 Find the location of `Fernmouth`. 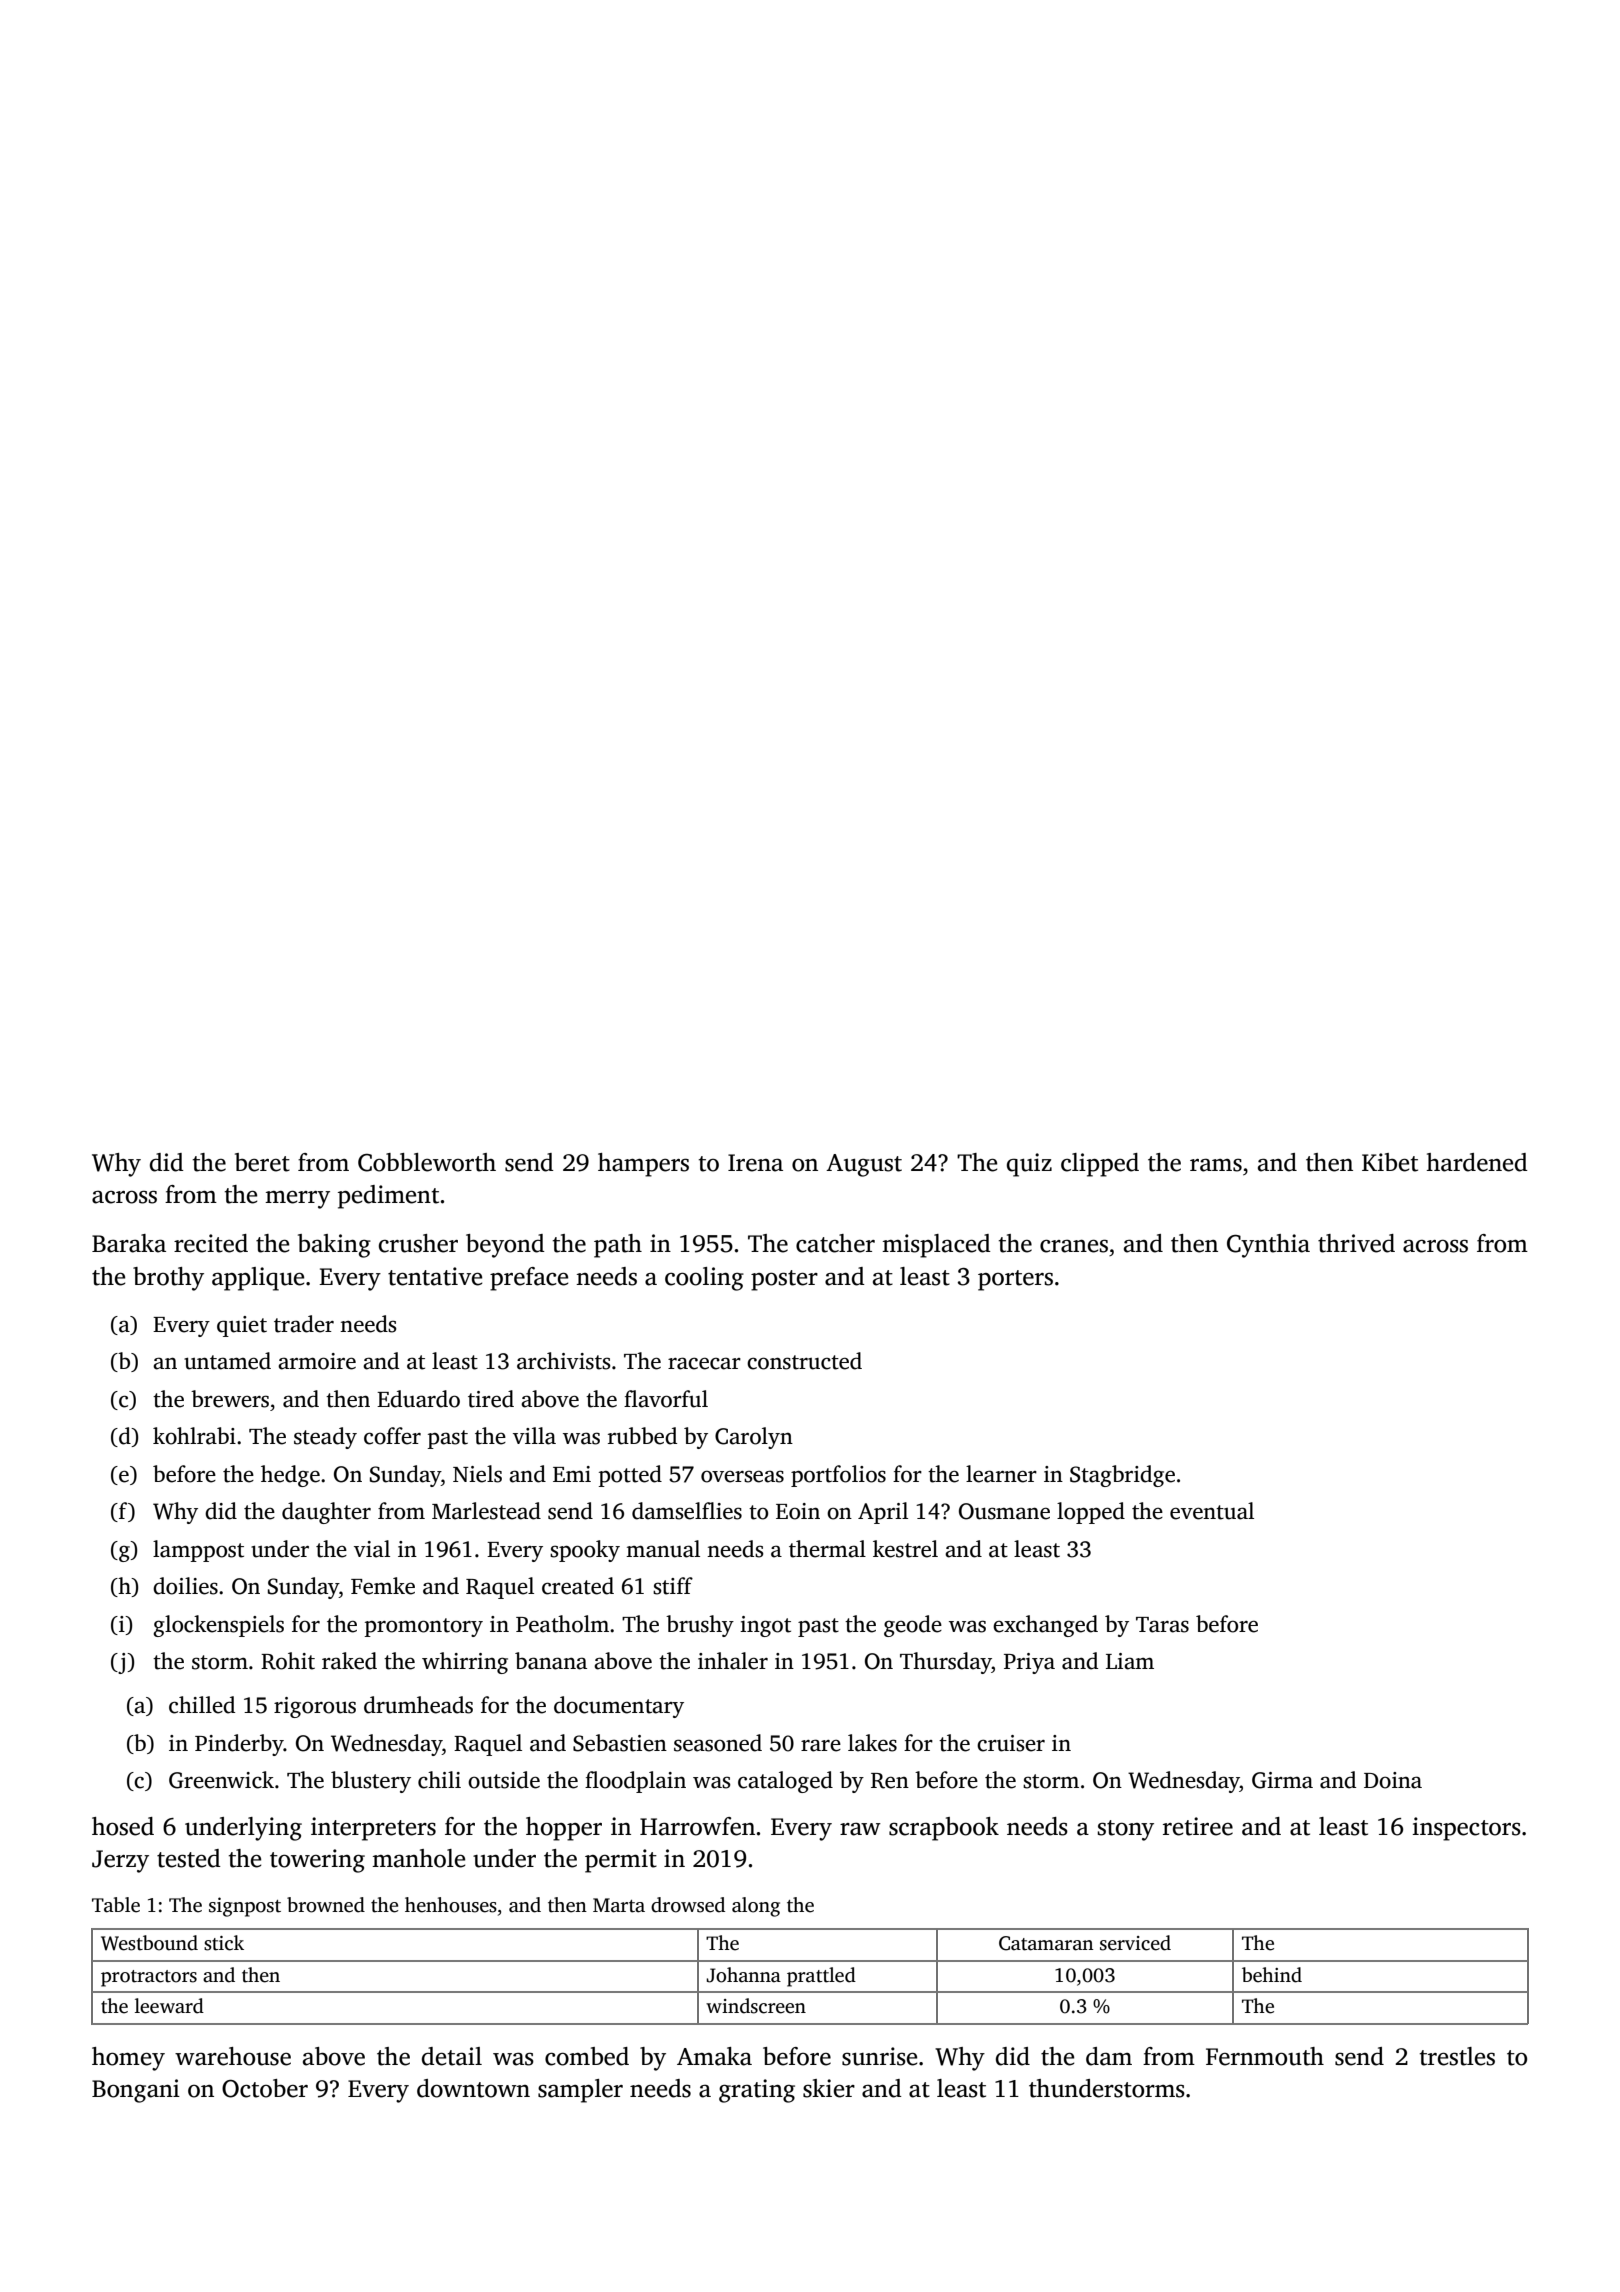

Fernmouth is located at coordinates (1265, 2056).
